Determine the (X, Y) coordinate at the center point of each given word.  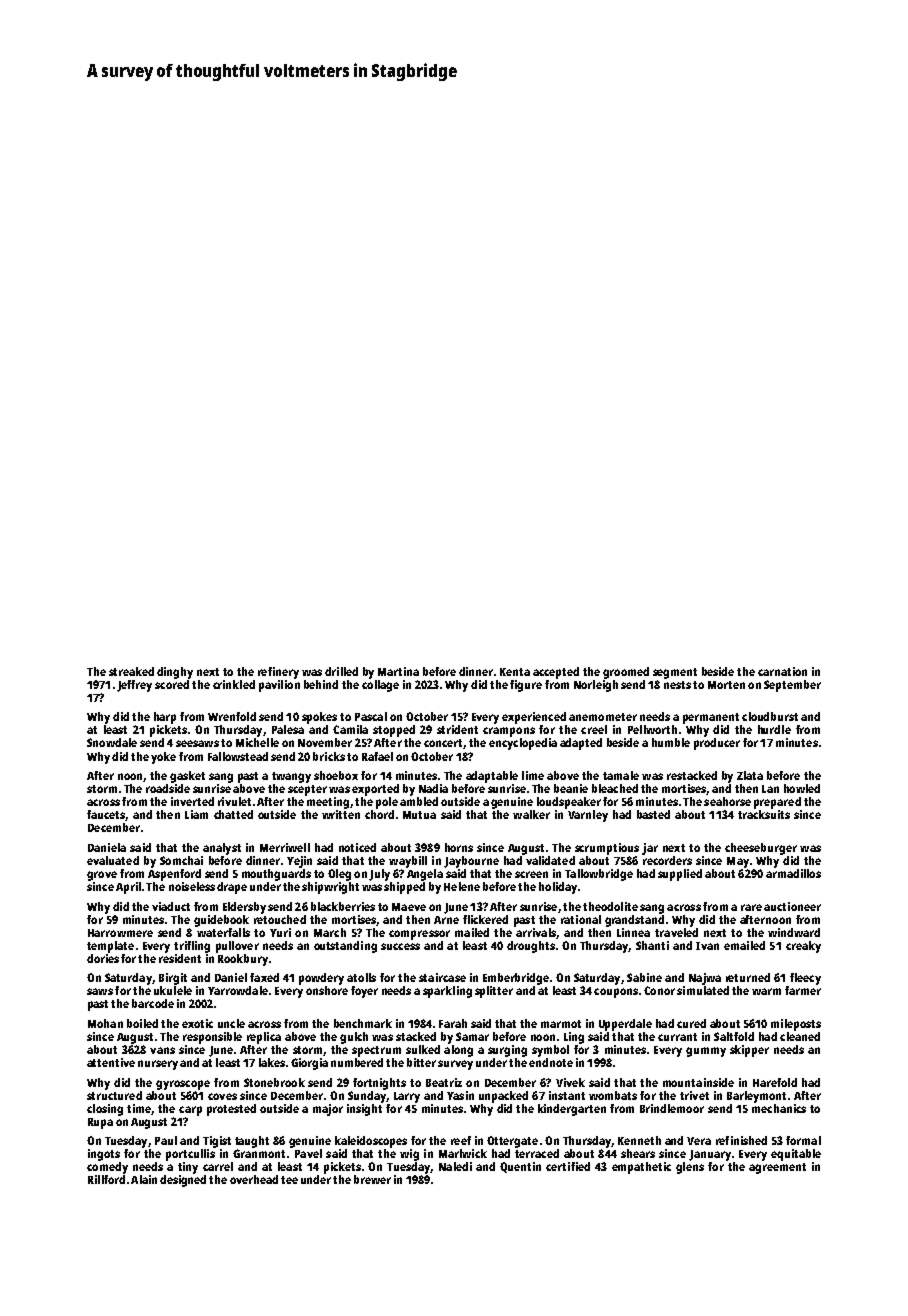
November (325, 742)
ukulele (173, 990)
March (330, 932)
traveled (676, 932)
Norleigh (596, 686)
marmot (561, 1024)
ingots (104, 1155)
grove (102, 876)
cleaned (800, 1036)
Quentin (520, 1167)
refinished (741, 1140)
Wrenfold (232, 716)
